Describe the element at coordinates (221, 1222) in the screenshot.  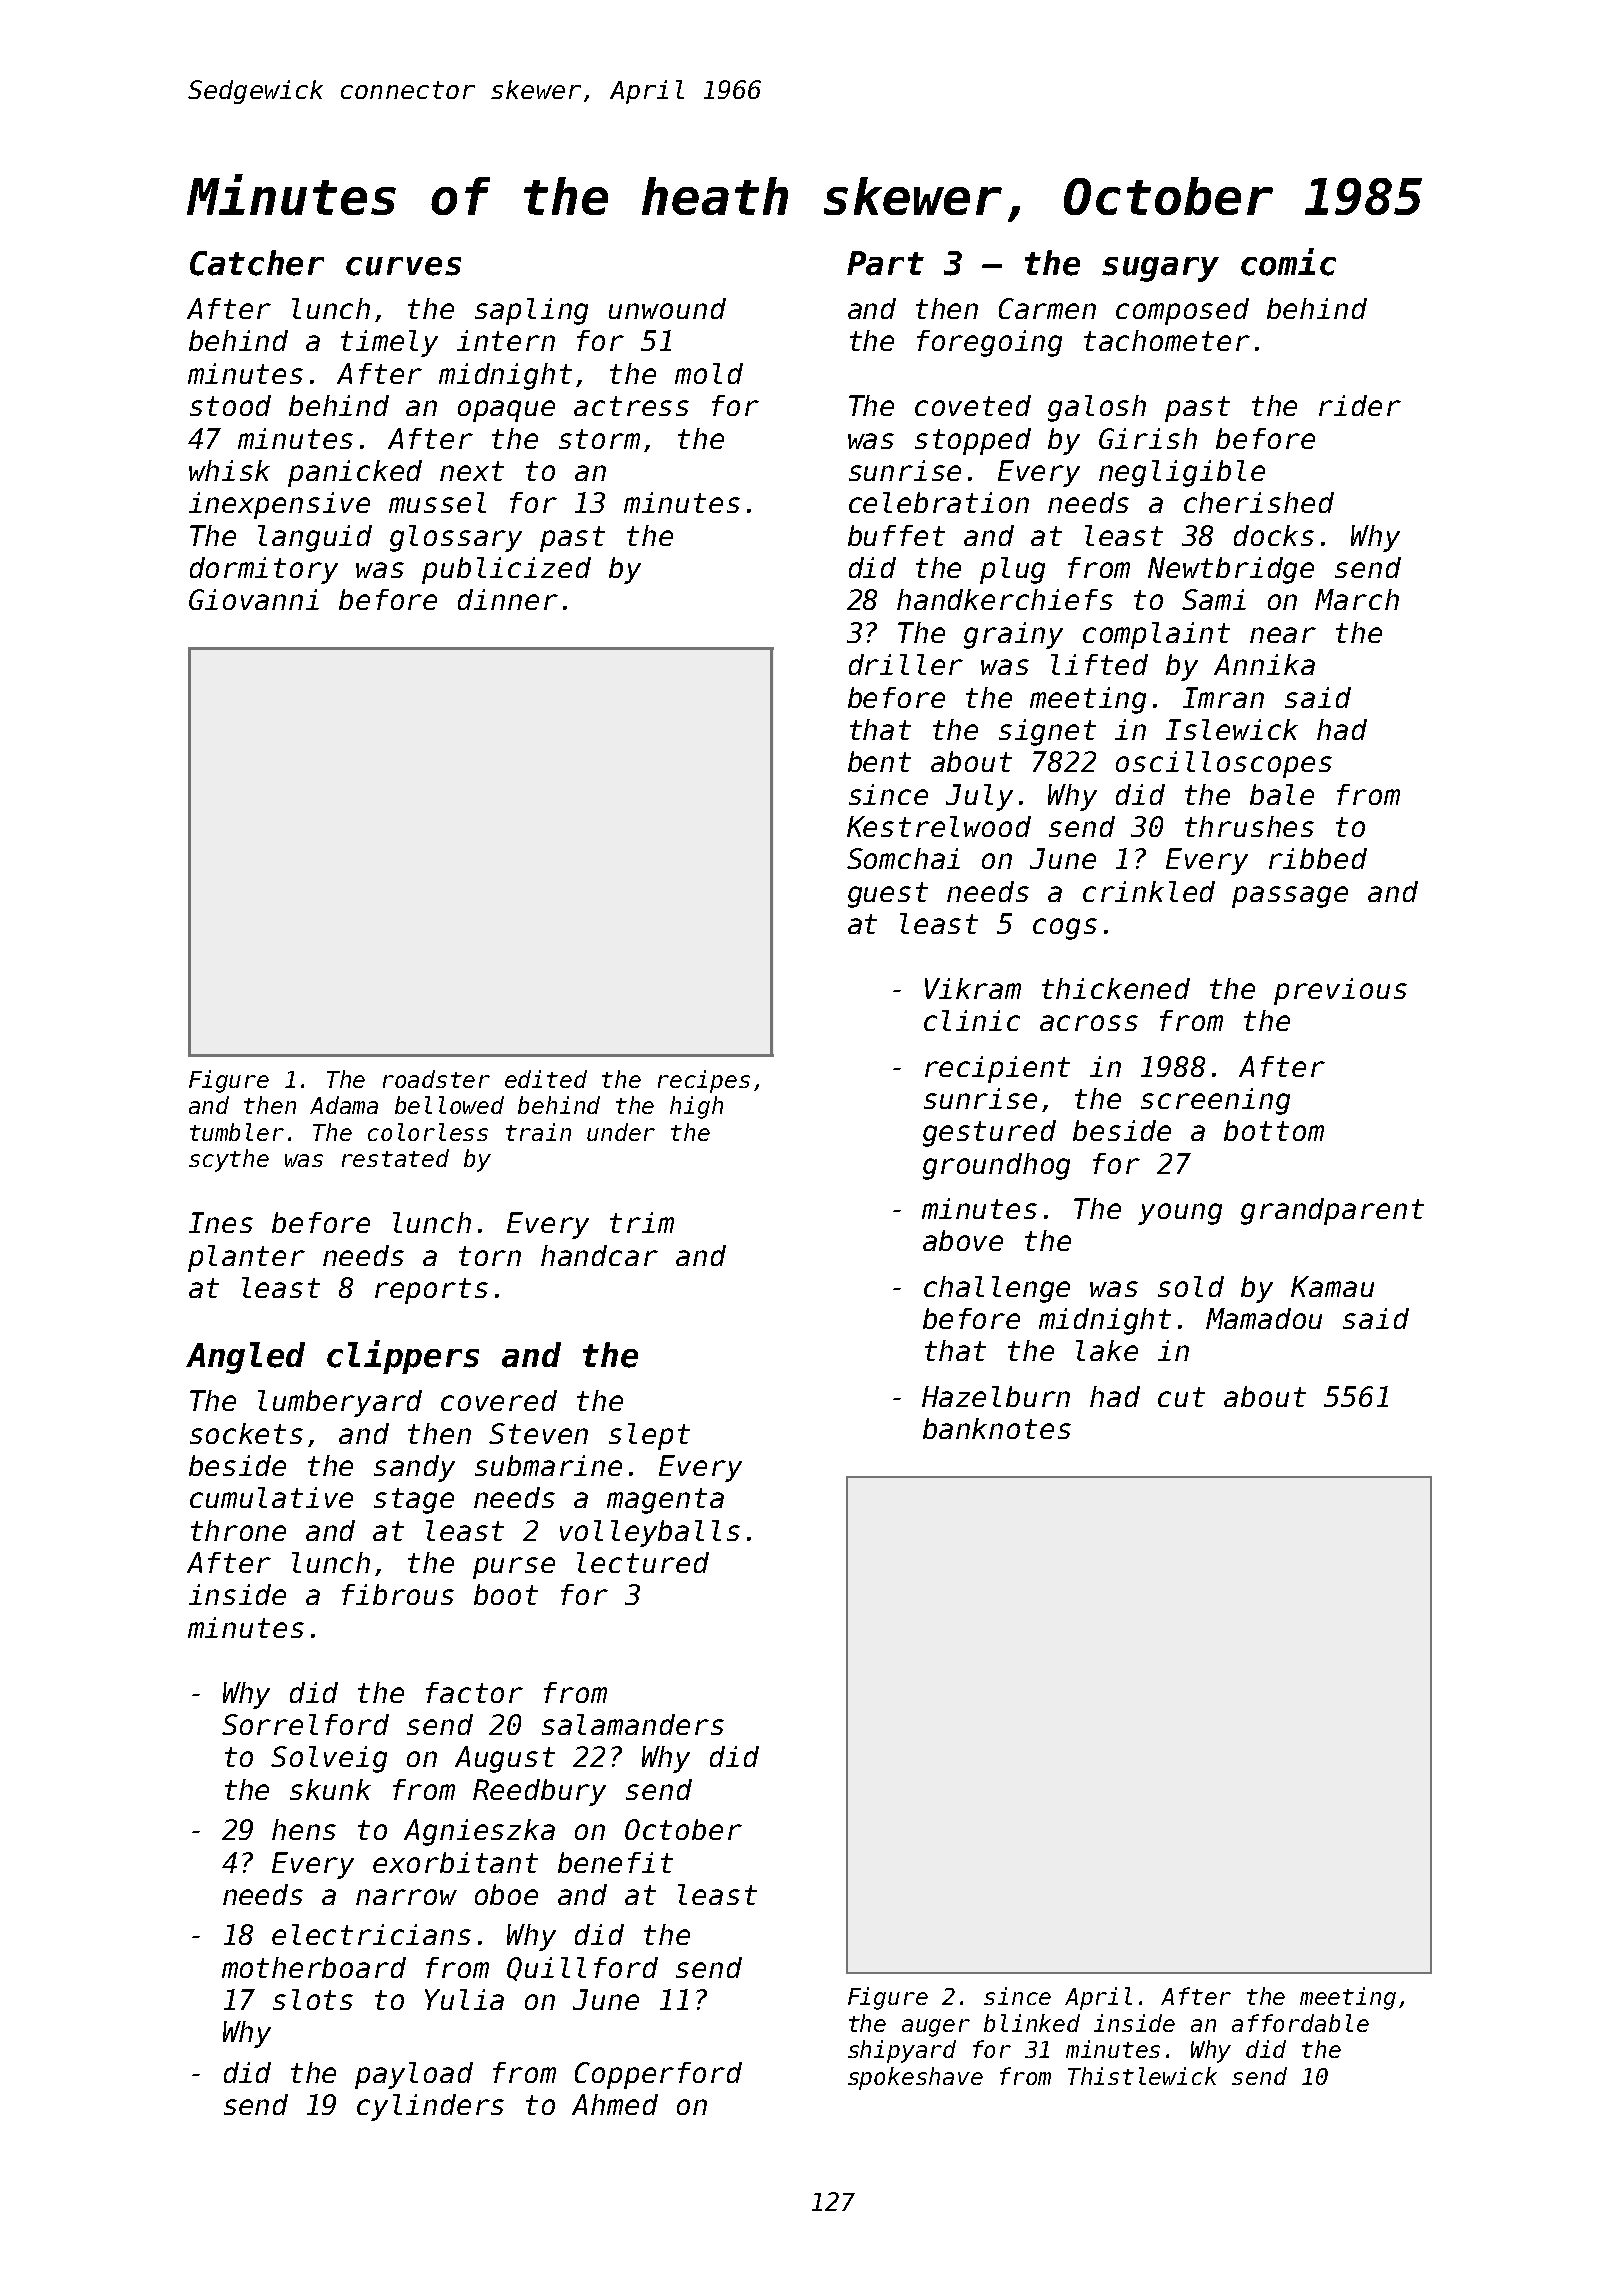
I see `Ines` at that location.
